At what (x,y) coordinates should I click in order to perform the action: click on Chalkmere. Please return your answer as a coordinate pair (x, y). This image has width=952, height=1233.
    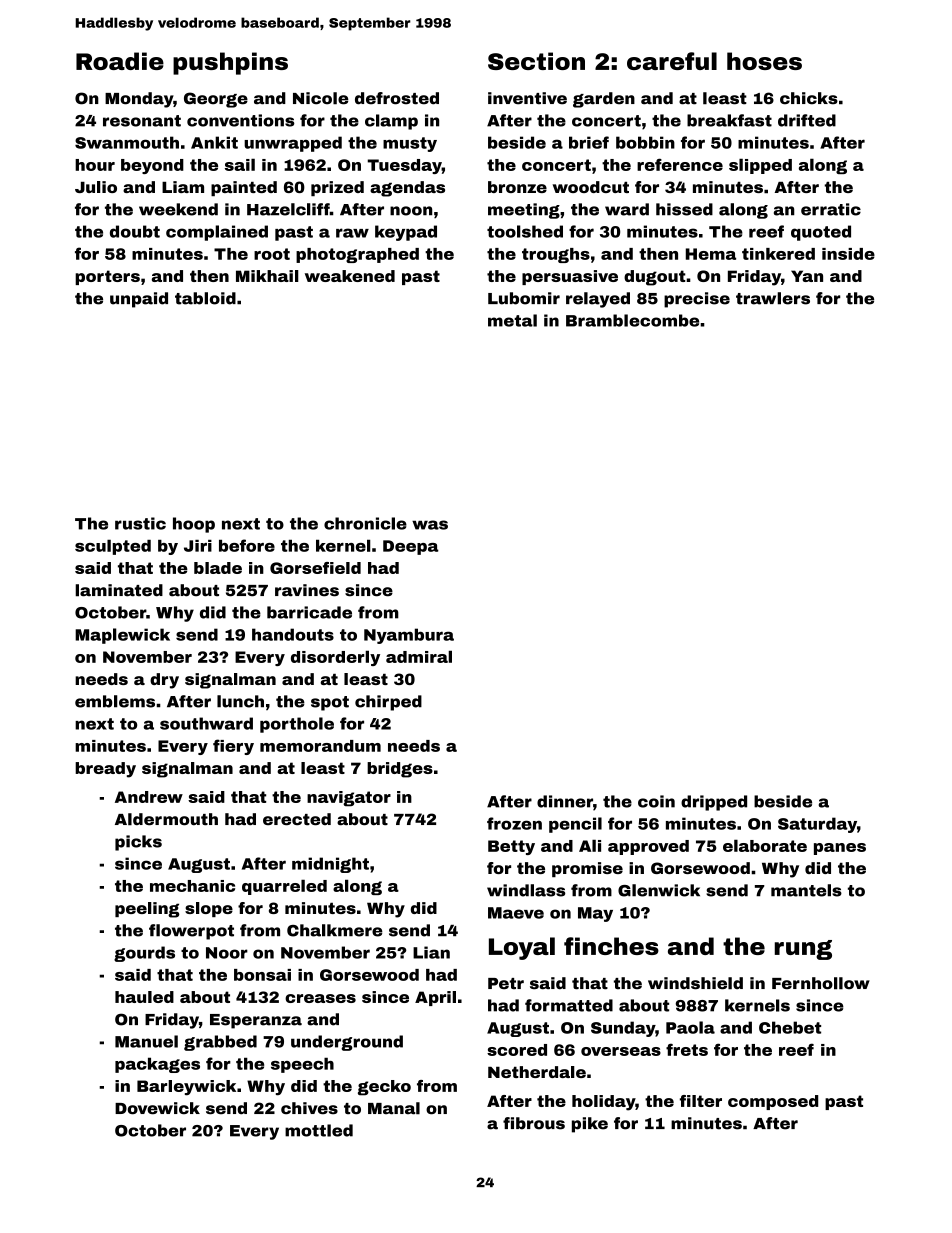
    Looking at the image, I should click on (335, 930).
